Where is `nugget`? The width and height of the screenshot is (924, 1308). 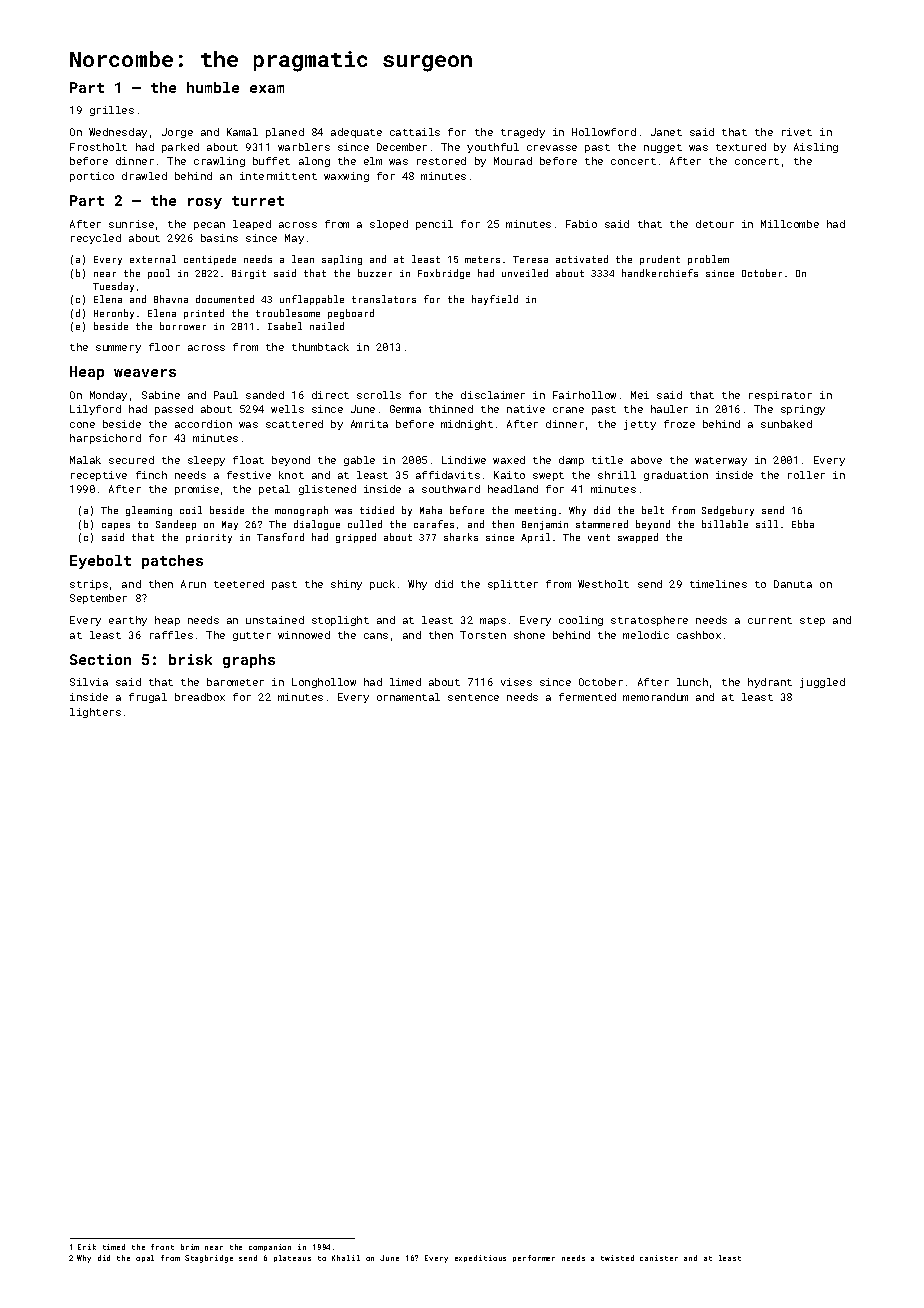 nugget is located at coordinates (663, 148).
